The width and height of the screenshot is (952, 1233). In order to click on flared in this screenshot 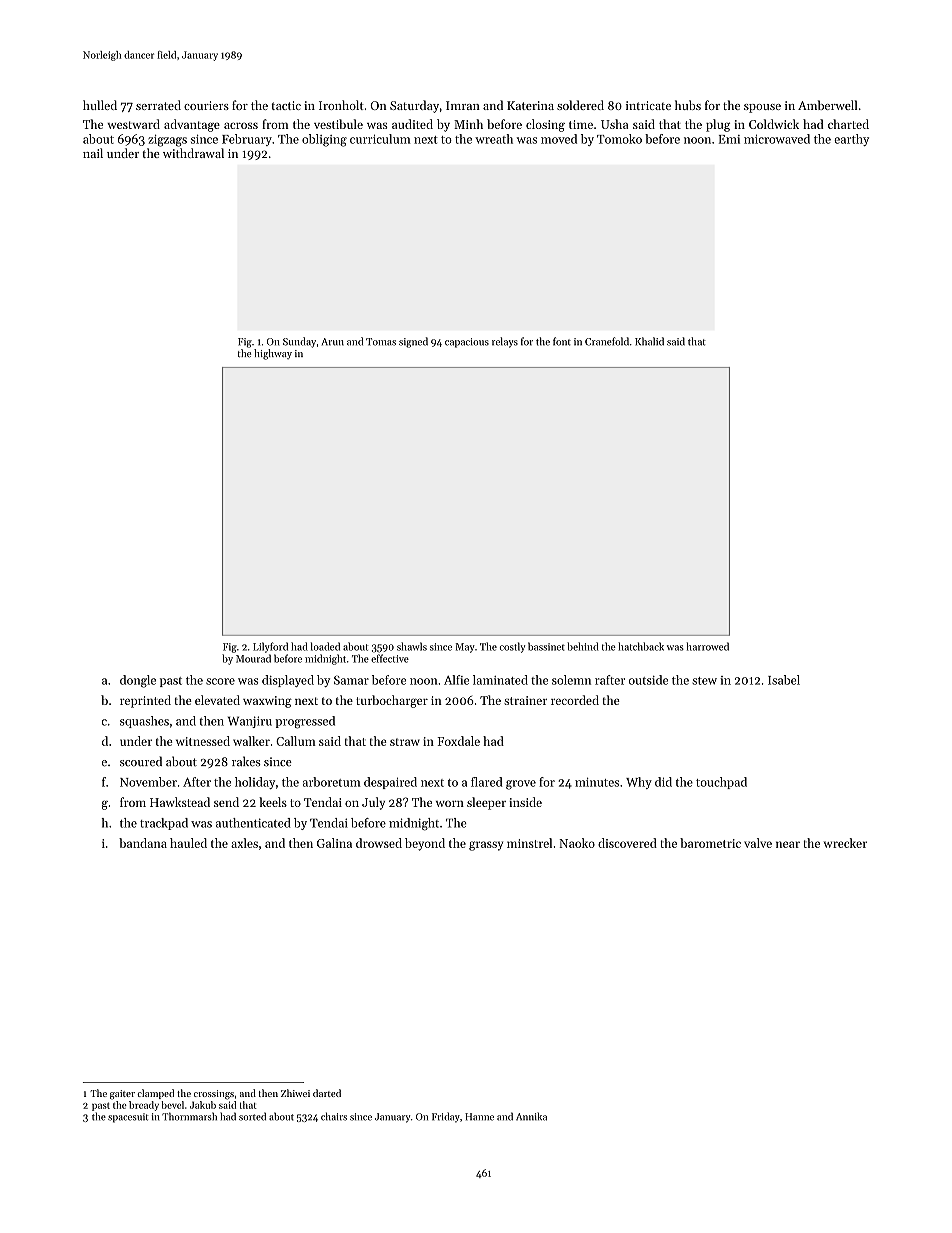, I will do `click(487, 782)`.
